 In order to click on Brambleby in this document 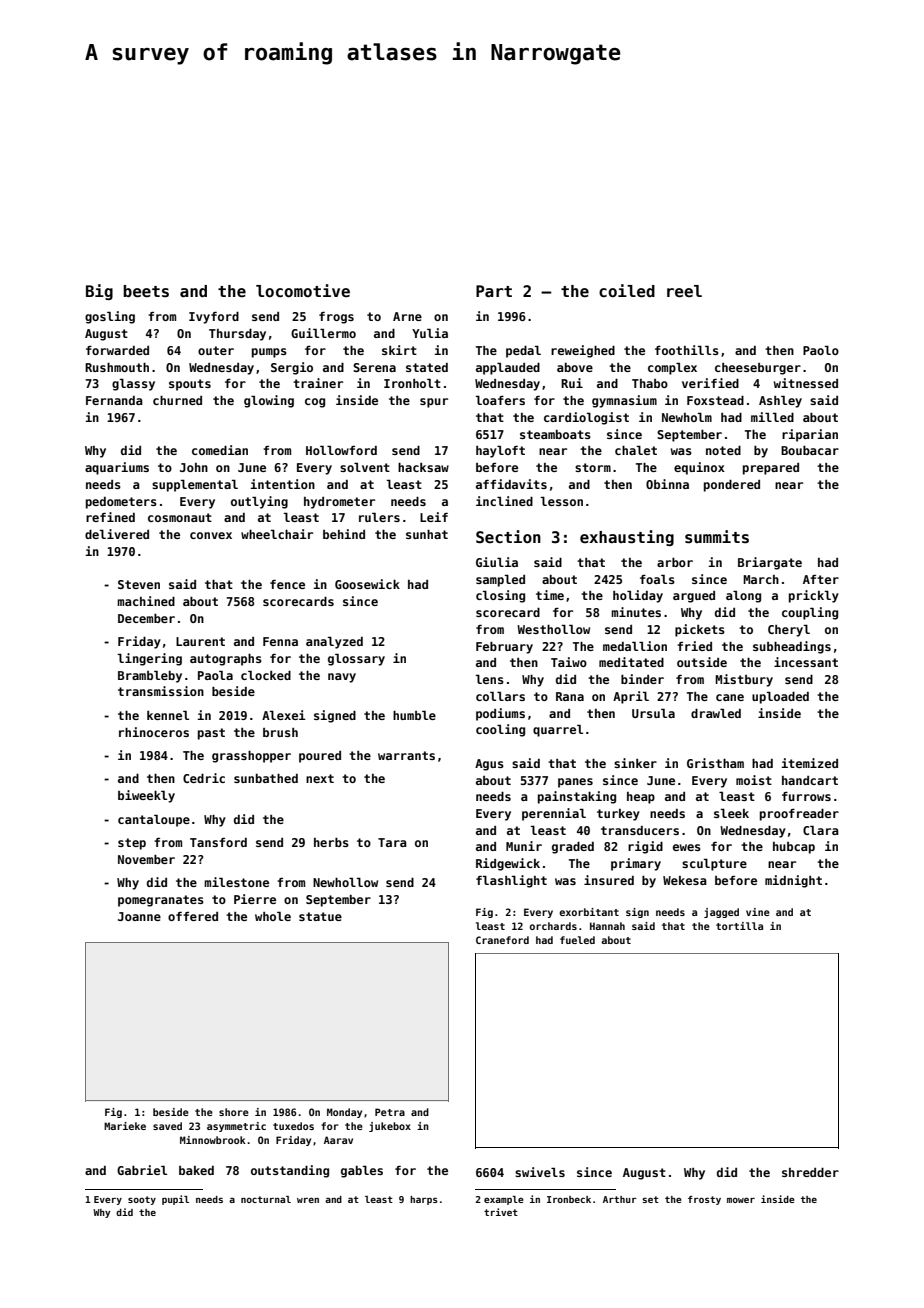, I will do `click(150, 676)`.
